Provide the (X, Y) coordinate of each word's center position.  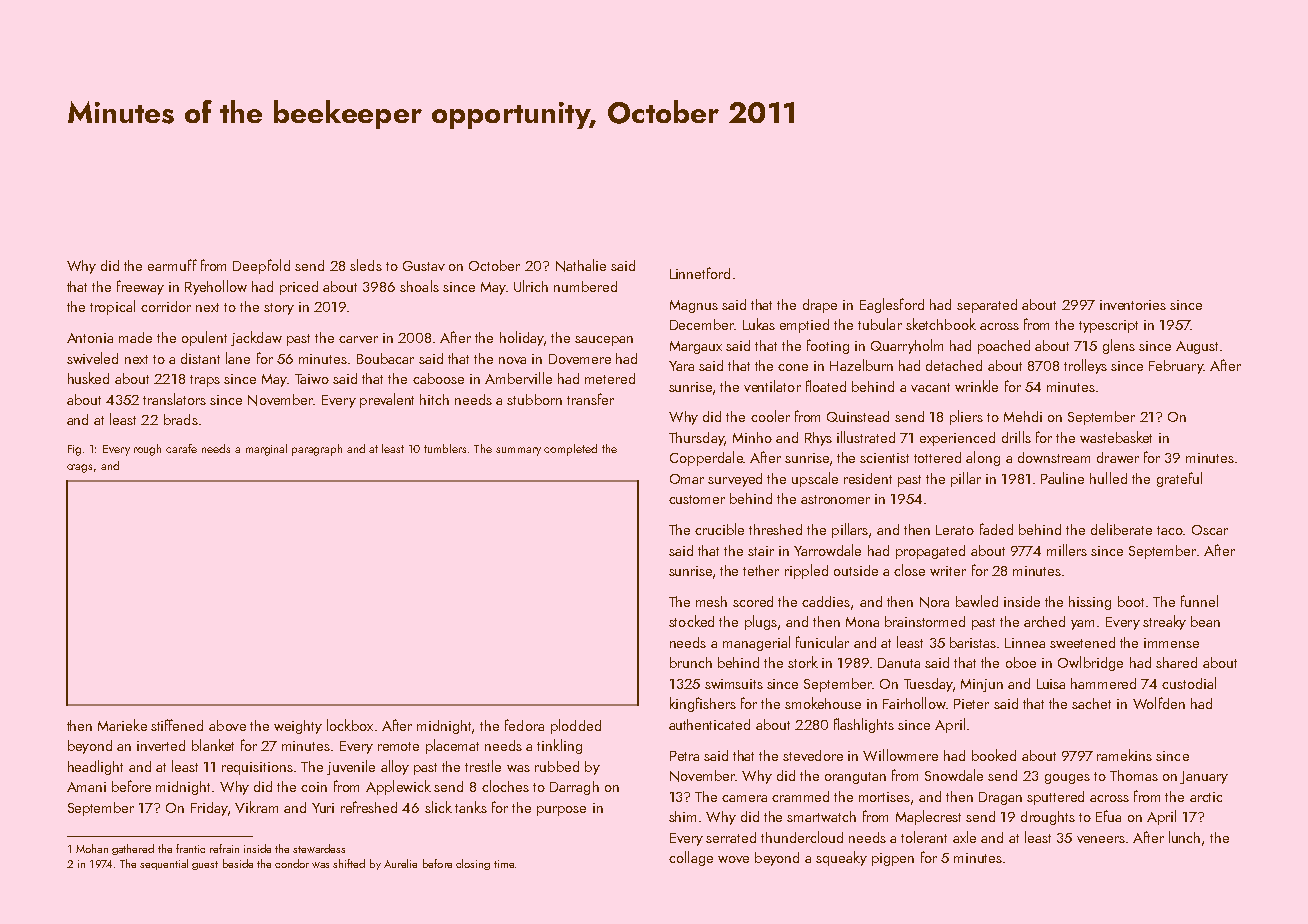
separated (987, 306)
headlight (95, 767)
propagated (930, 552)
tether (761, 570)
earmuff (172, 265)
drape (820, 306)
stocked (691, 621)
